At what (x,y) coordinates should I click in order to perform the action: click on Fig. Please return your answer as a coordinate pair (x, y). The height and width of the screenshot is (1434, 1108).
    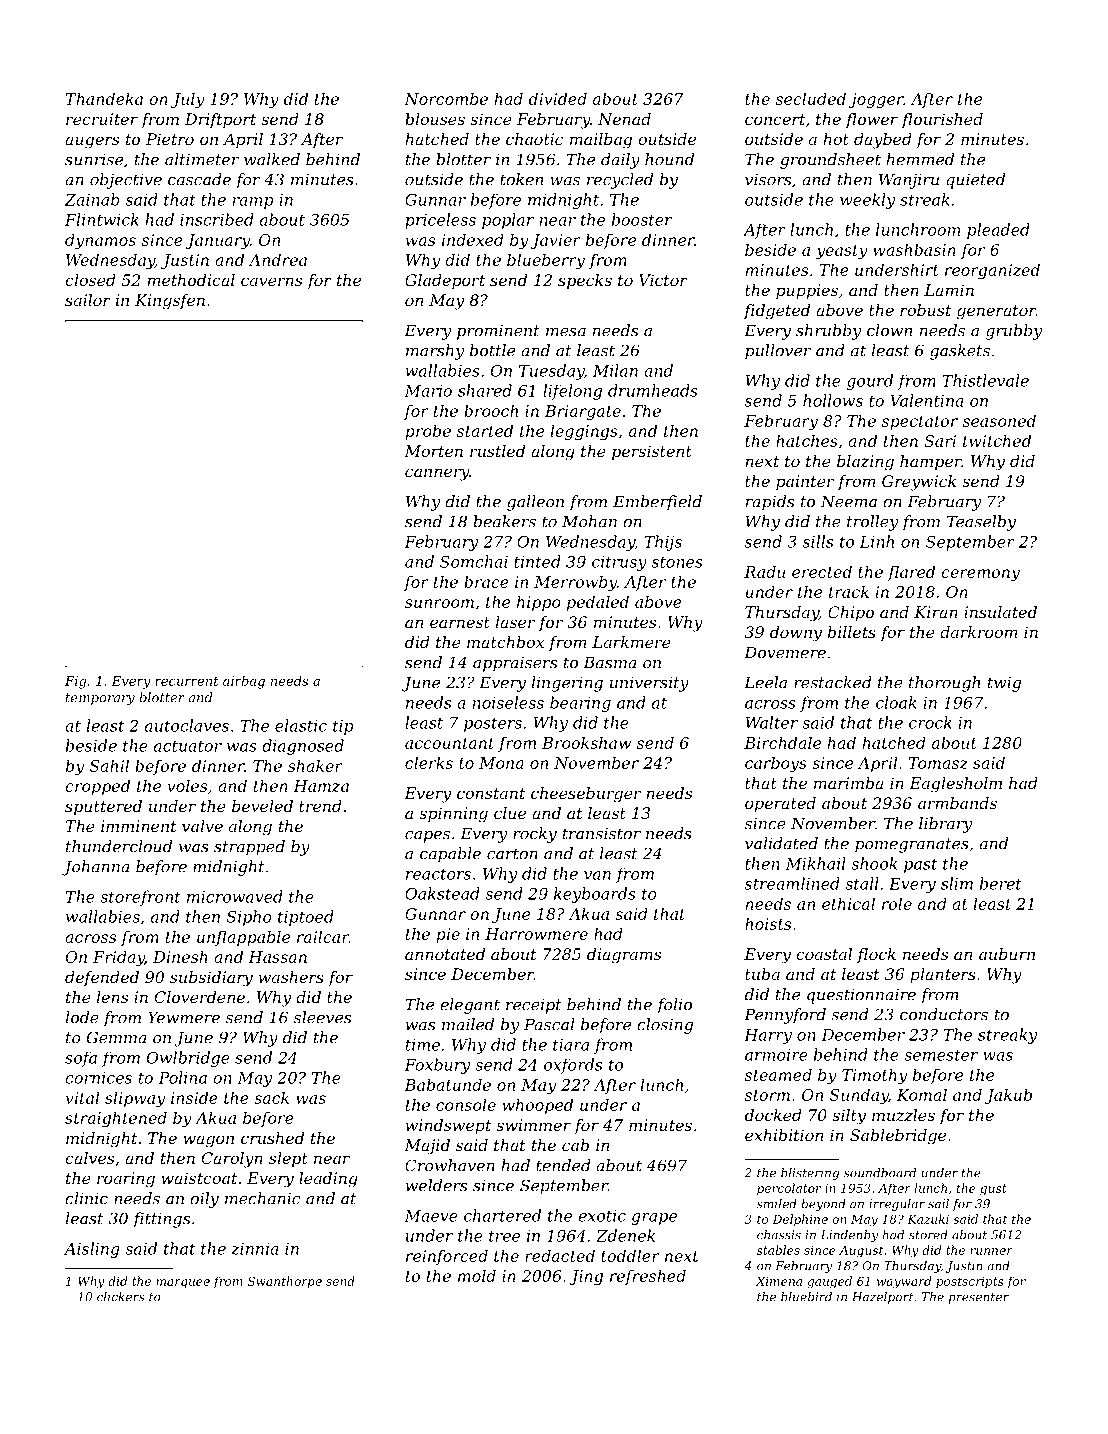
    Looking at the image, I should click on (75, 682).
